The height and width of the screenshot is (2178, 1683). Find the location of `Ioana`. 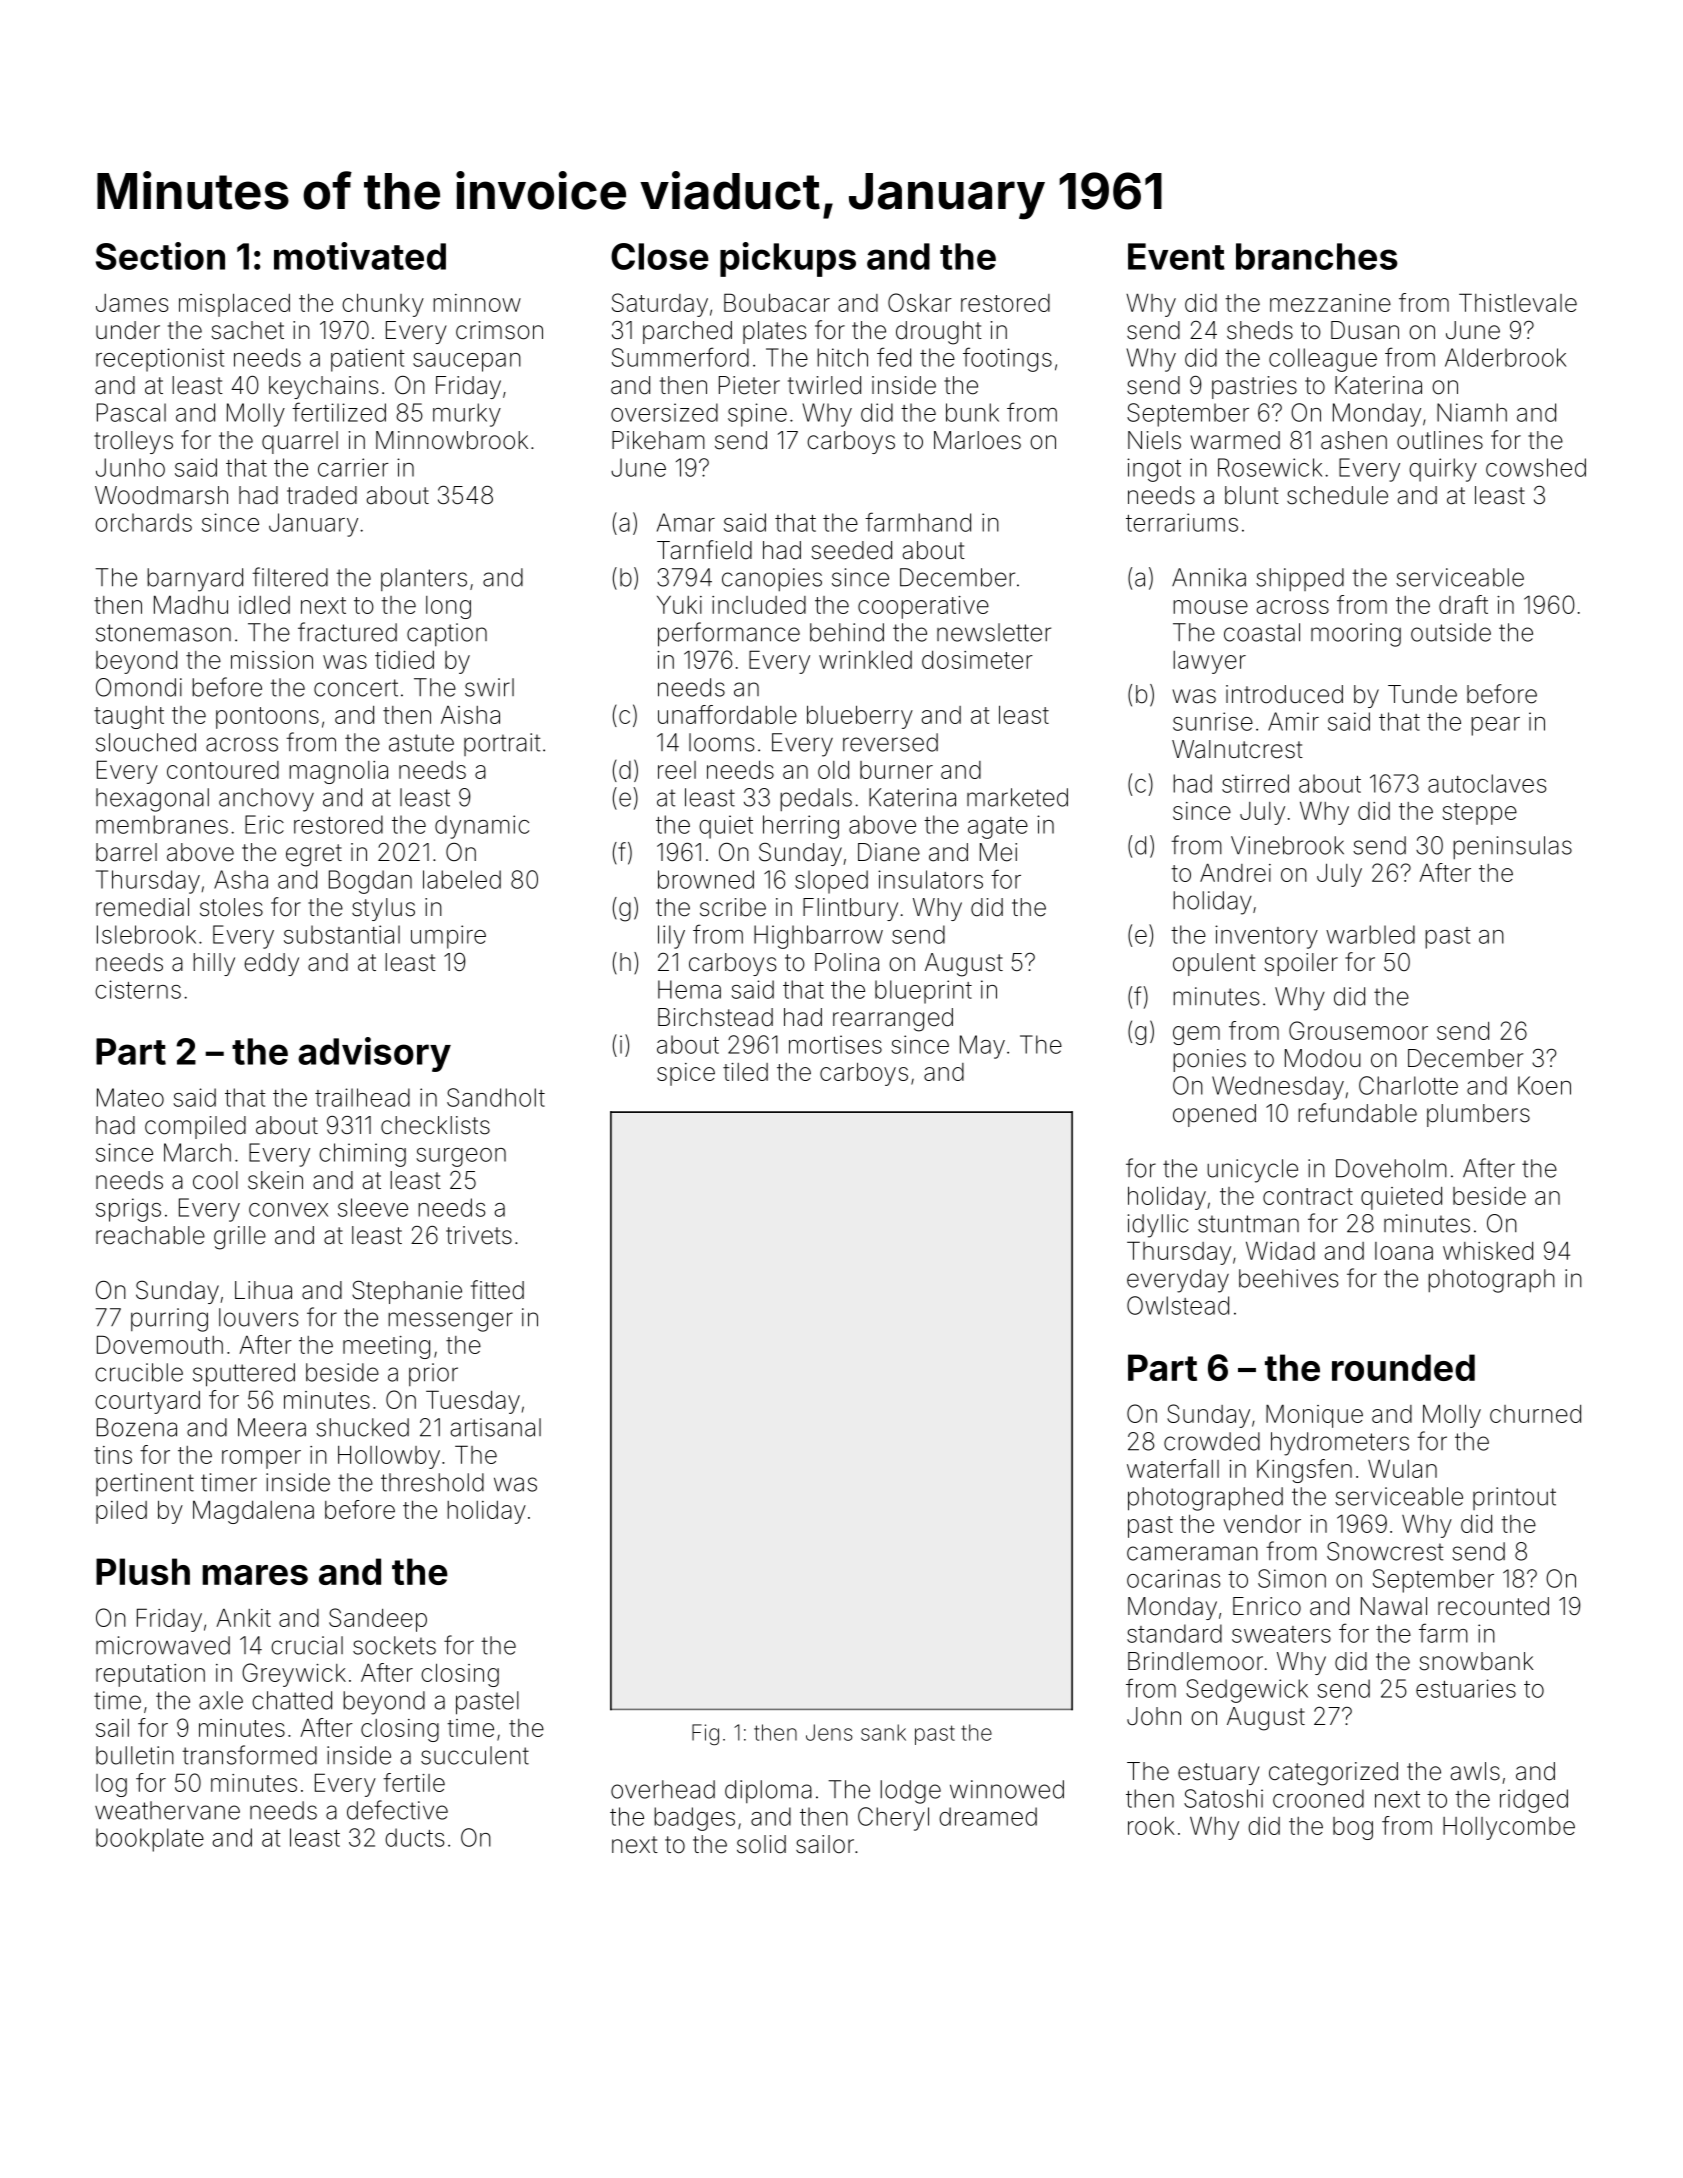

Ioana is located at coordinates (1404, 1251).
